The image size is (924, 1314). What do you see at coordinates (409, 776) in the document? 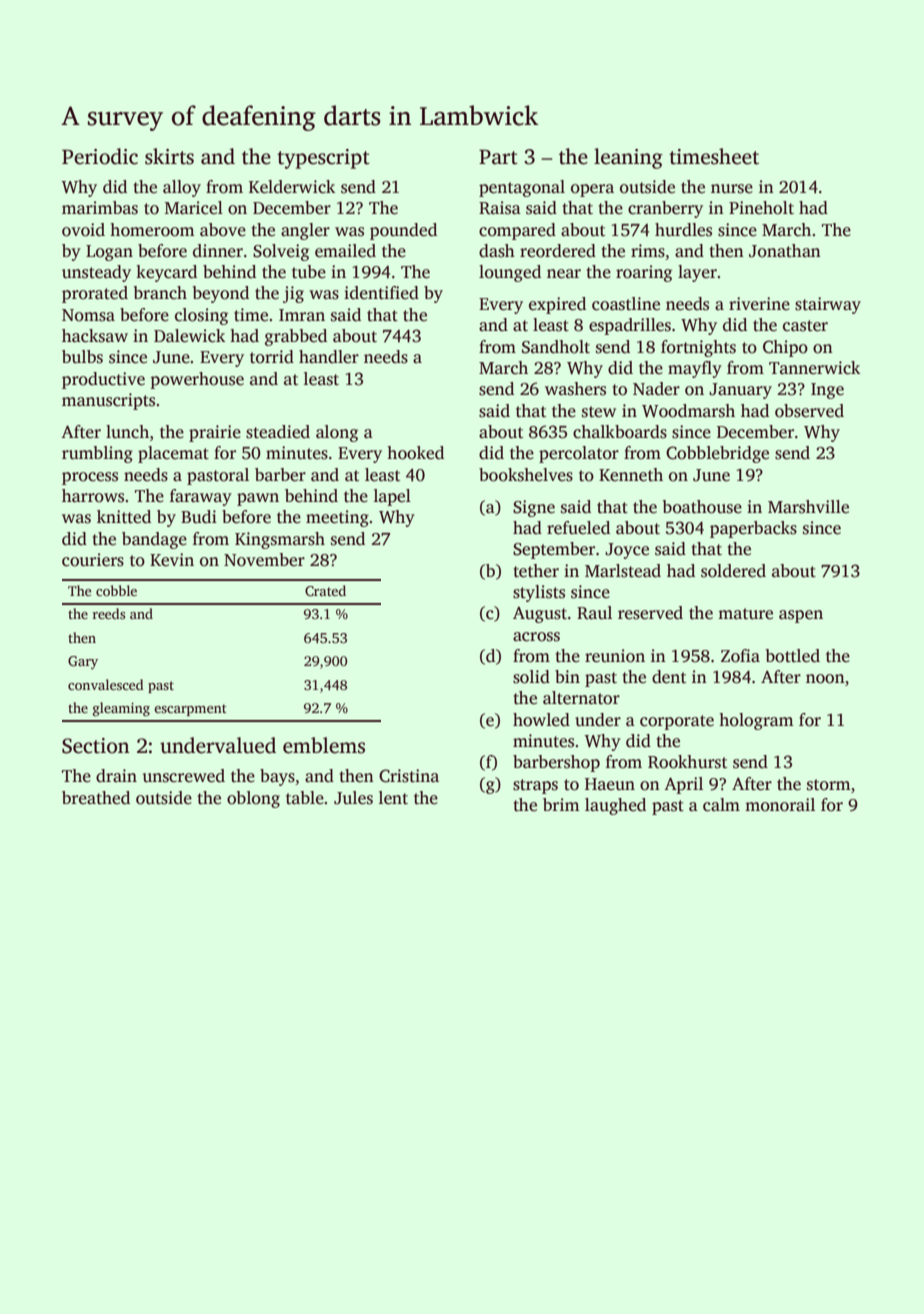
I see `Cristina` at bounding box center [409, 776].
